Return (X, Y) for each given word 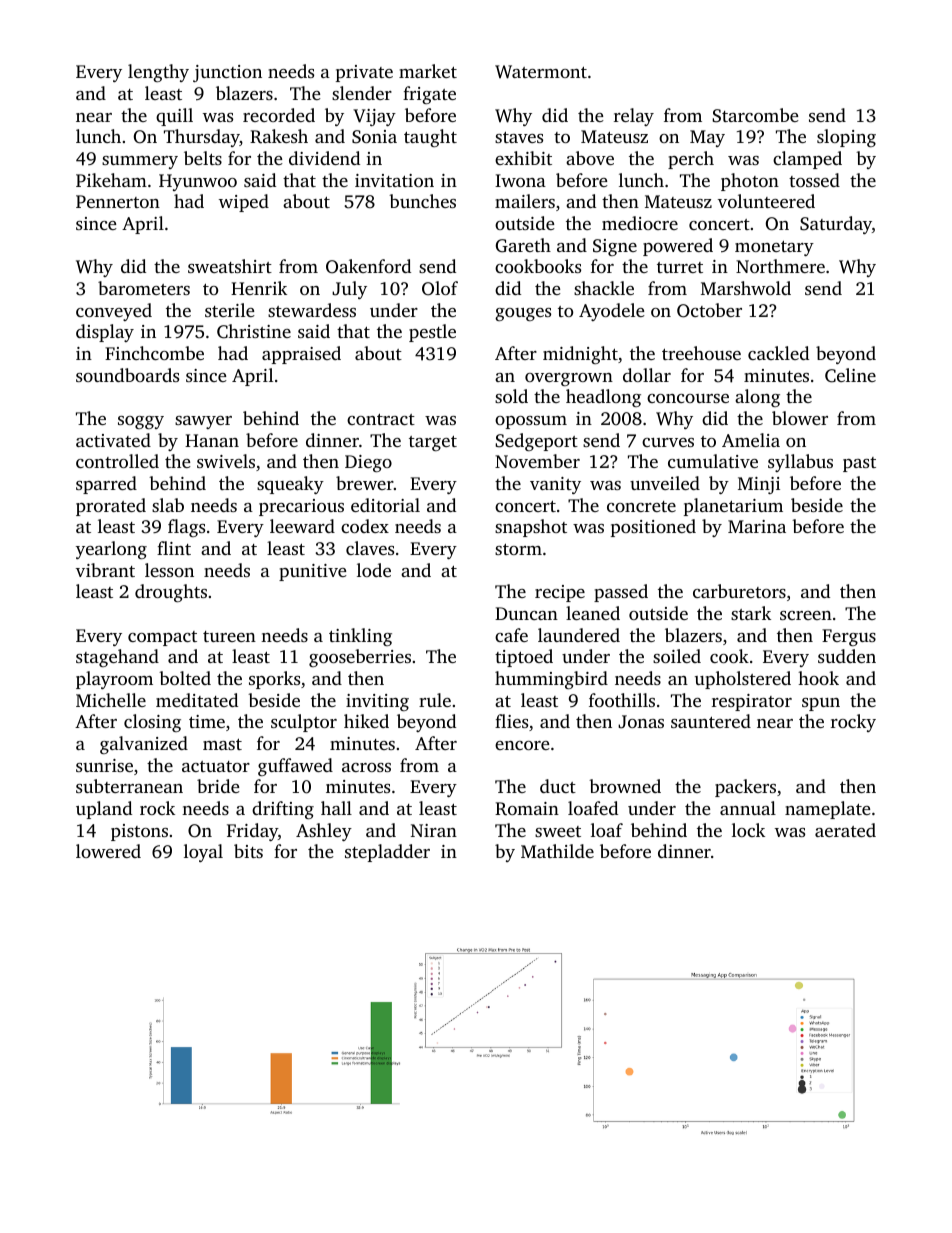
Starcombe (755, 115)
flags (186, 528)
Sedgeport (536, 442)
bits (248, 851)
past (859, 464)
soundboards (127, 375)
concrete (641, 506)
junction (227, 73)
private (364, 73)
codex (365, 526)
